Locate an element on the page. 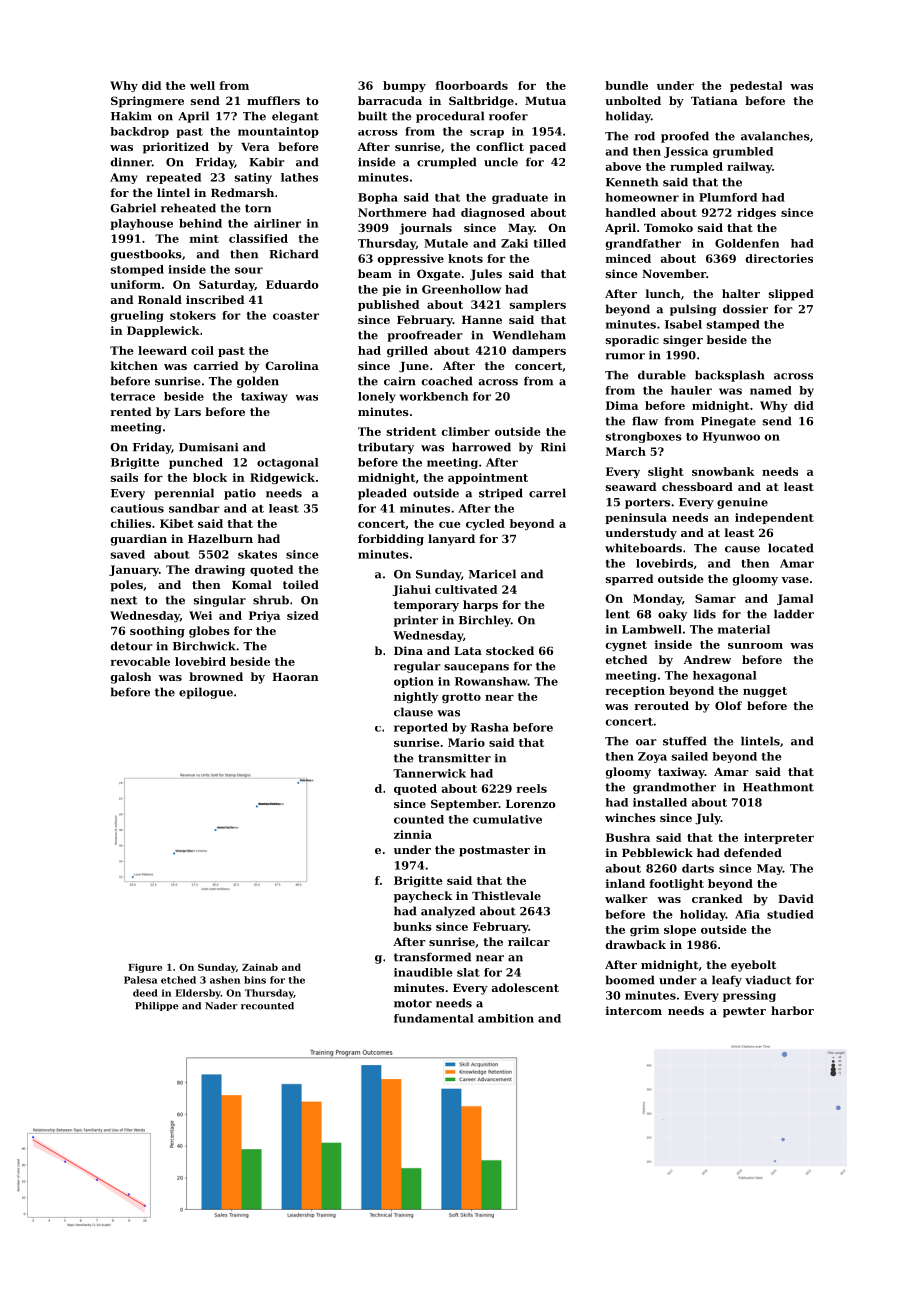  Jessica is located at coordinates (686, 152).
